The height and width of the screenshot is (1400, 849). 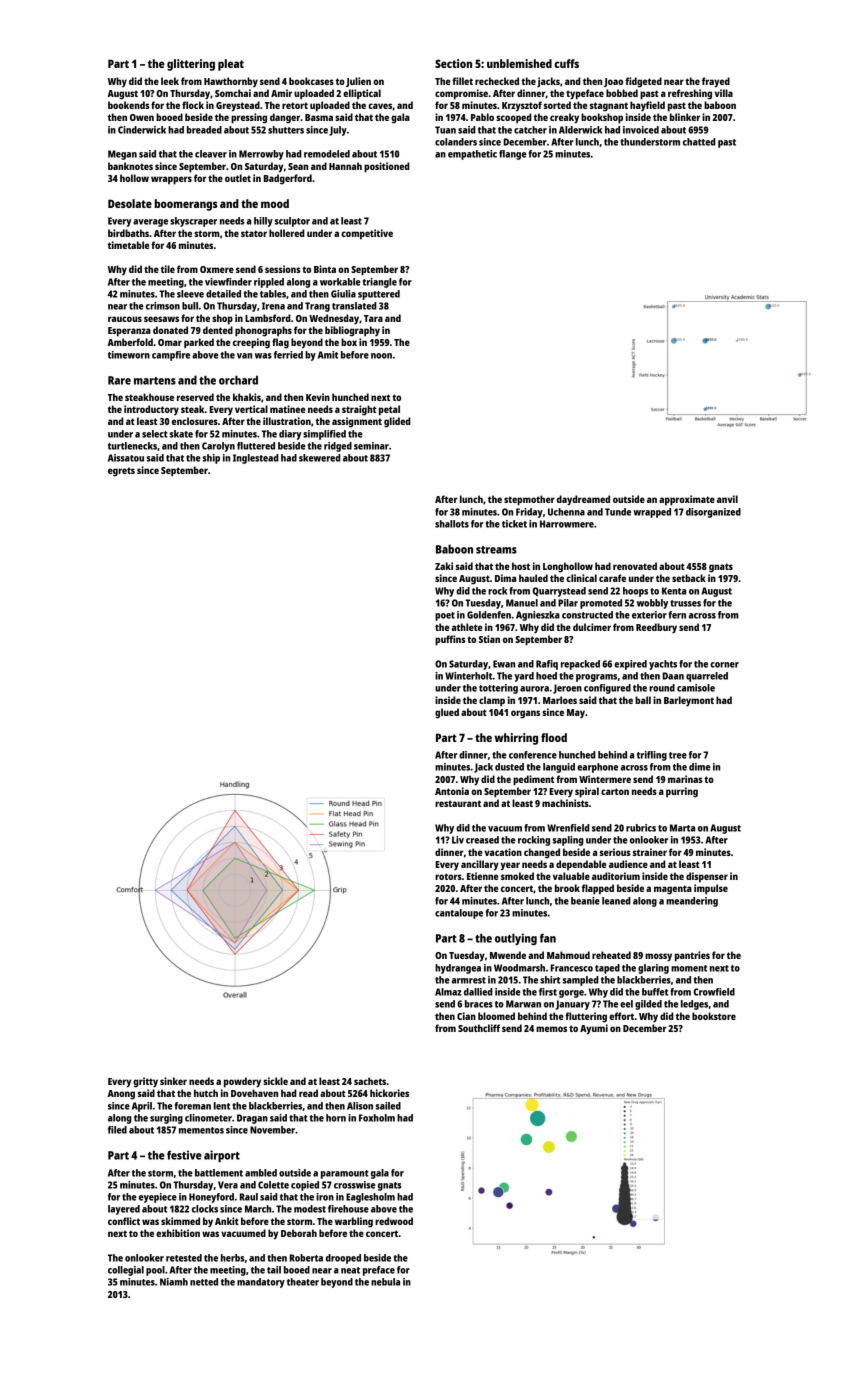 I want to click on glittering, so click(x=191, y=65).
